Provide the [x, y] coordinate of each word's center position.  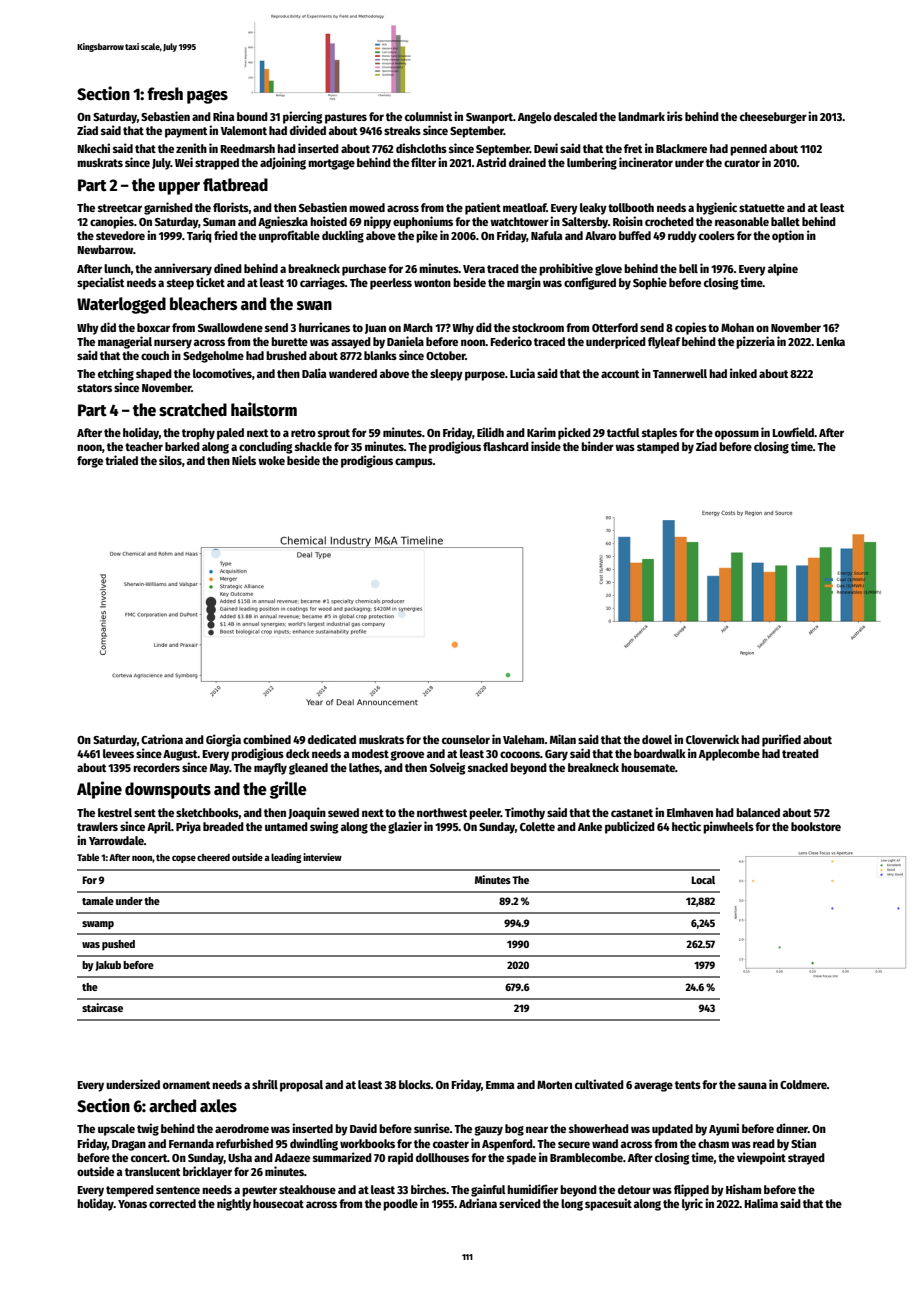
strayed [806, 1159]
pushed [118, 945]
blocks [415, 1084]
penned [748, 150]
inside [546, 446]
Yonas [132, 1204]
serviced [520, 1203]
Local [703, 880]
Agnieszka [283, 222]
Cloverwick [712, 739]
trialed [121, 460]
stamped [658, 448]
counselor [466, 739]
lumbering [592, 163]
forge [90, 462]
